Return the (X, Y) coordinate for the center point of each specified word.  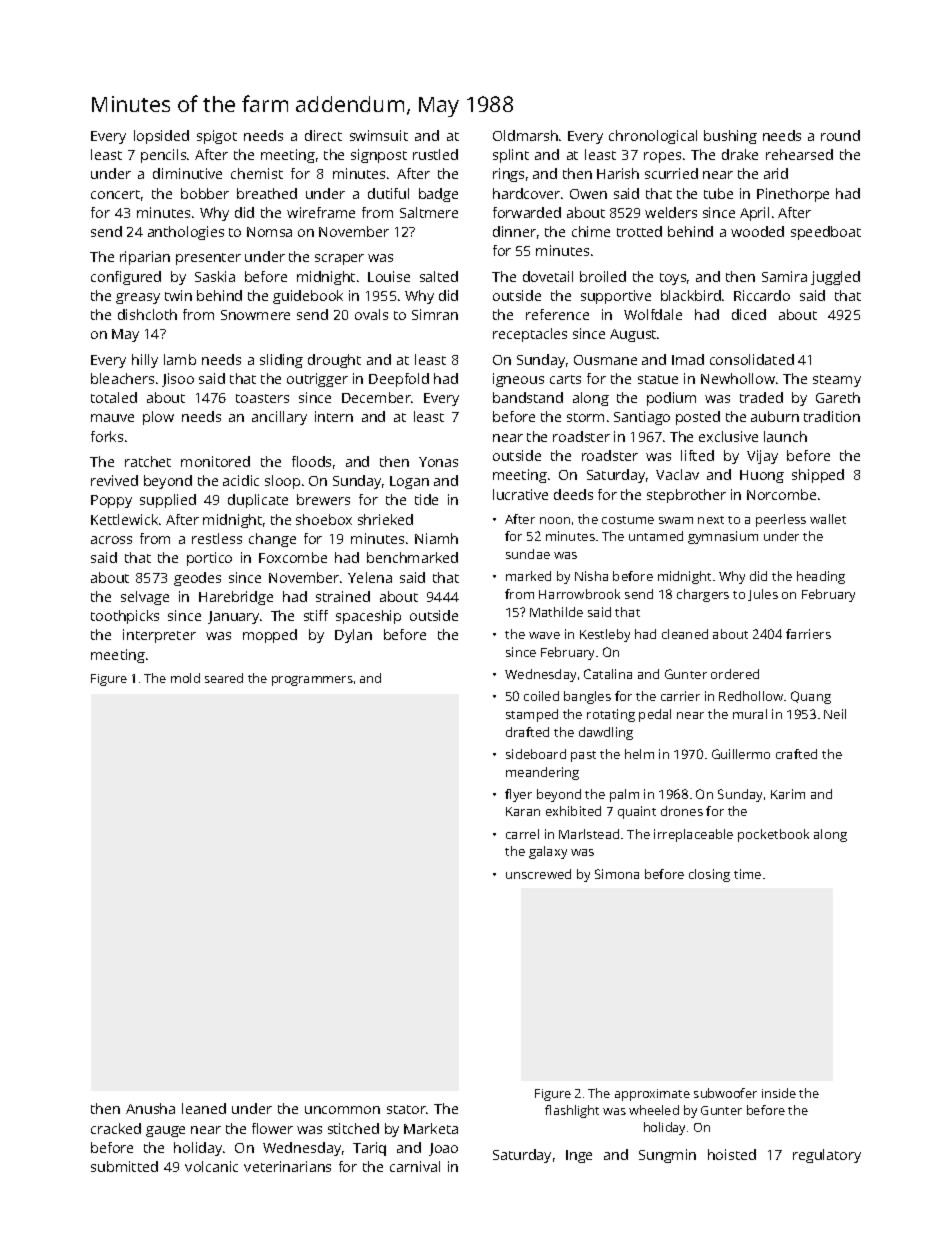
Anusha (150, 1108)
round (840, 135)
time (747, 874)
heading (821, 577)
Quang (811, 697)
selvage (145, 598)
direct (323, 135)
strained (343, 596)
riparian (145, 258)
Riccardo (762, 295)
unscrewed (538, 874)
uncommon (342, 1110)
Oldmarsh (525, 135)
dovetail (548, 276)
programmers (312, 681)
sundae (528, 554)
